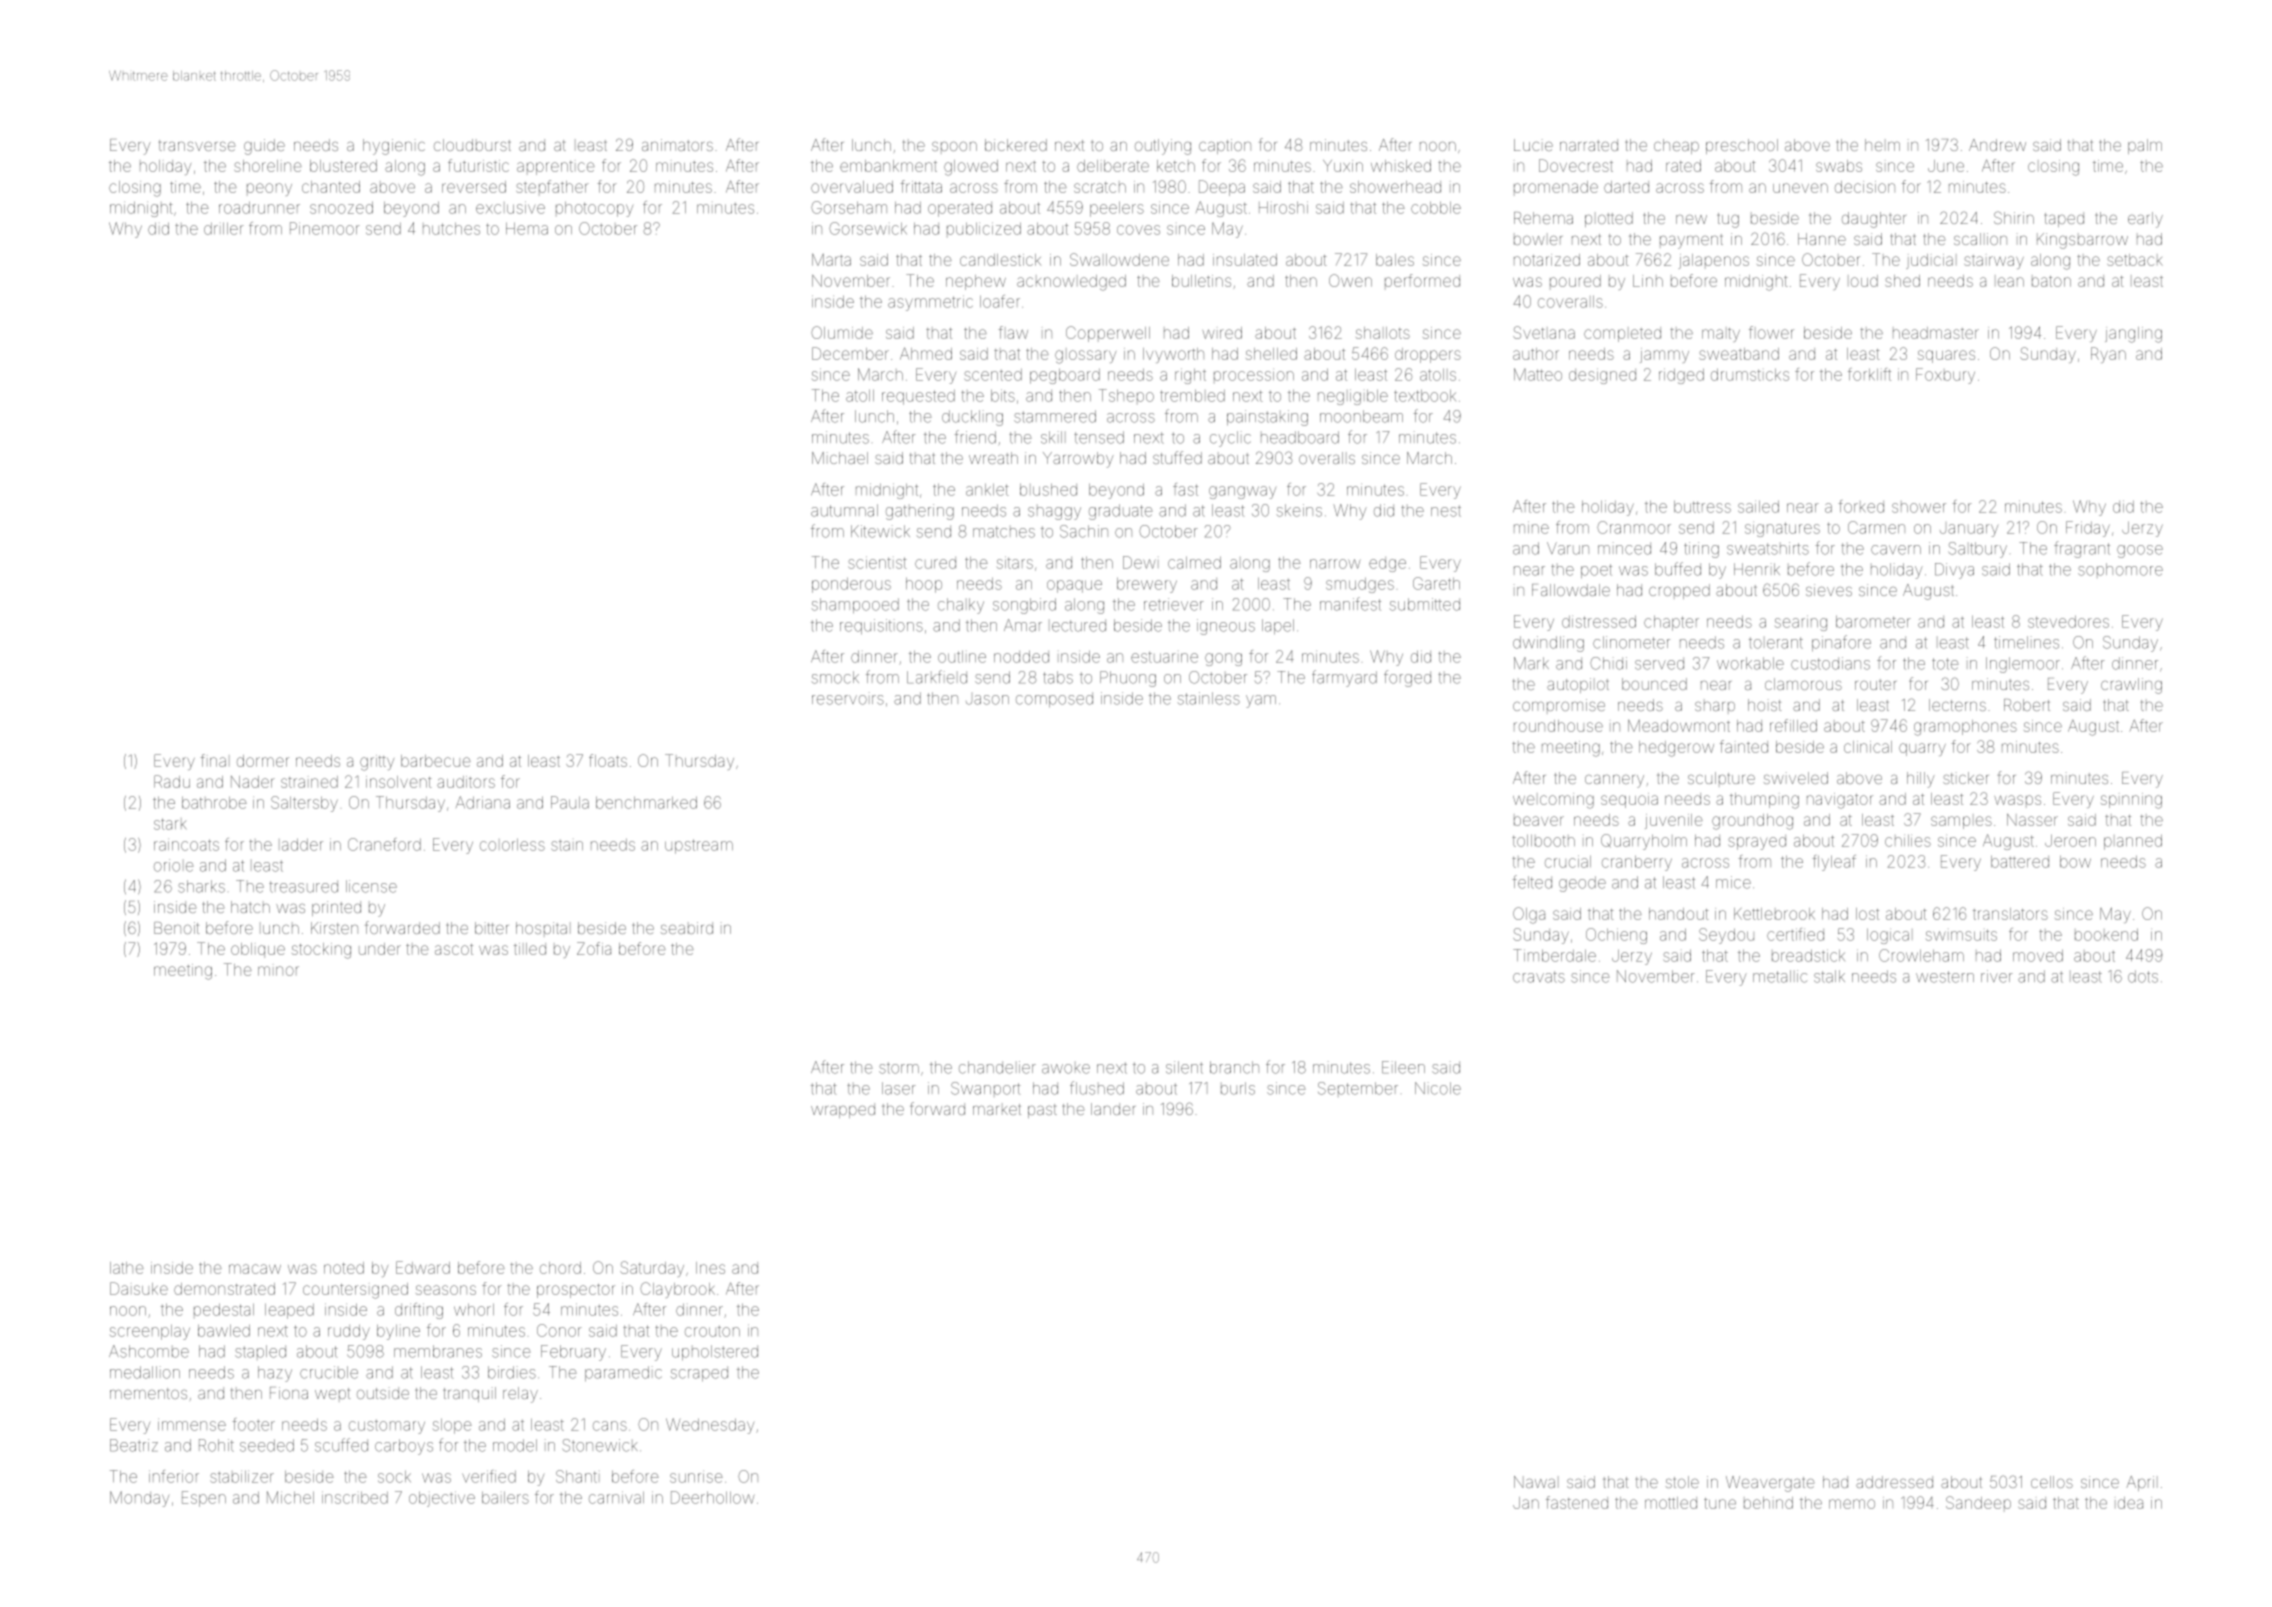  Describe the element at coordinates (224, 229) in the screenshot. I see `driller` at that location.
